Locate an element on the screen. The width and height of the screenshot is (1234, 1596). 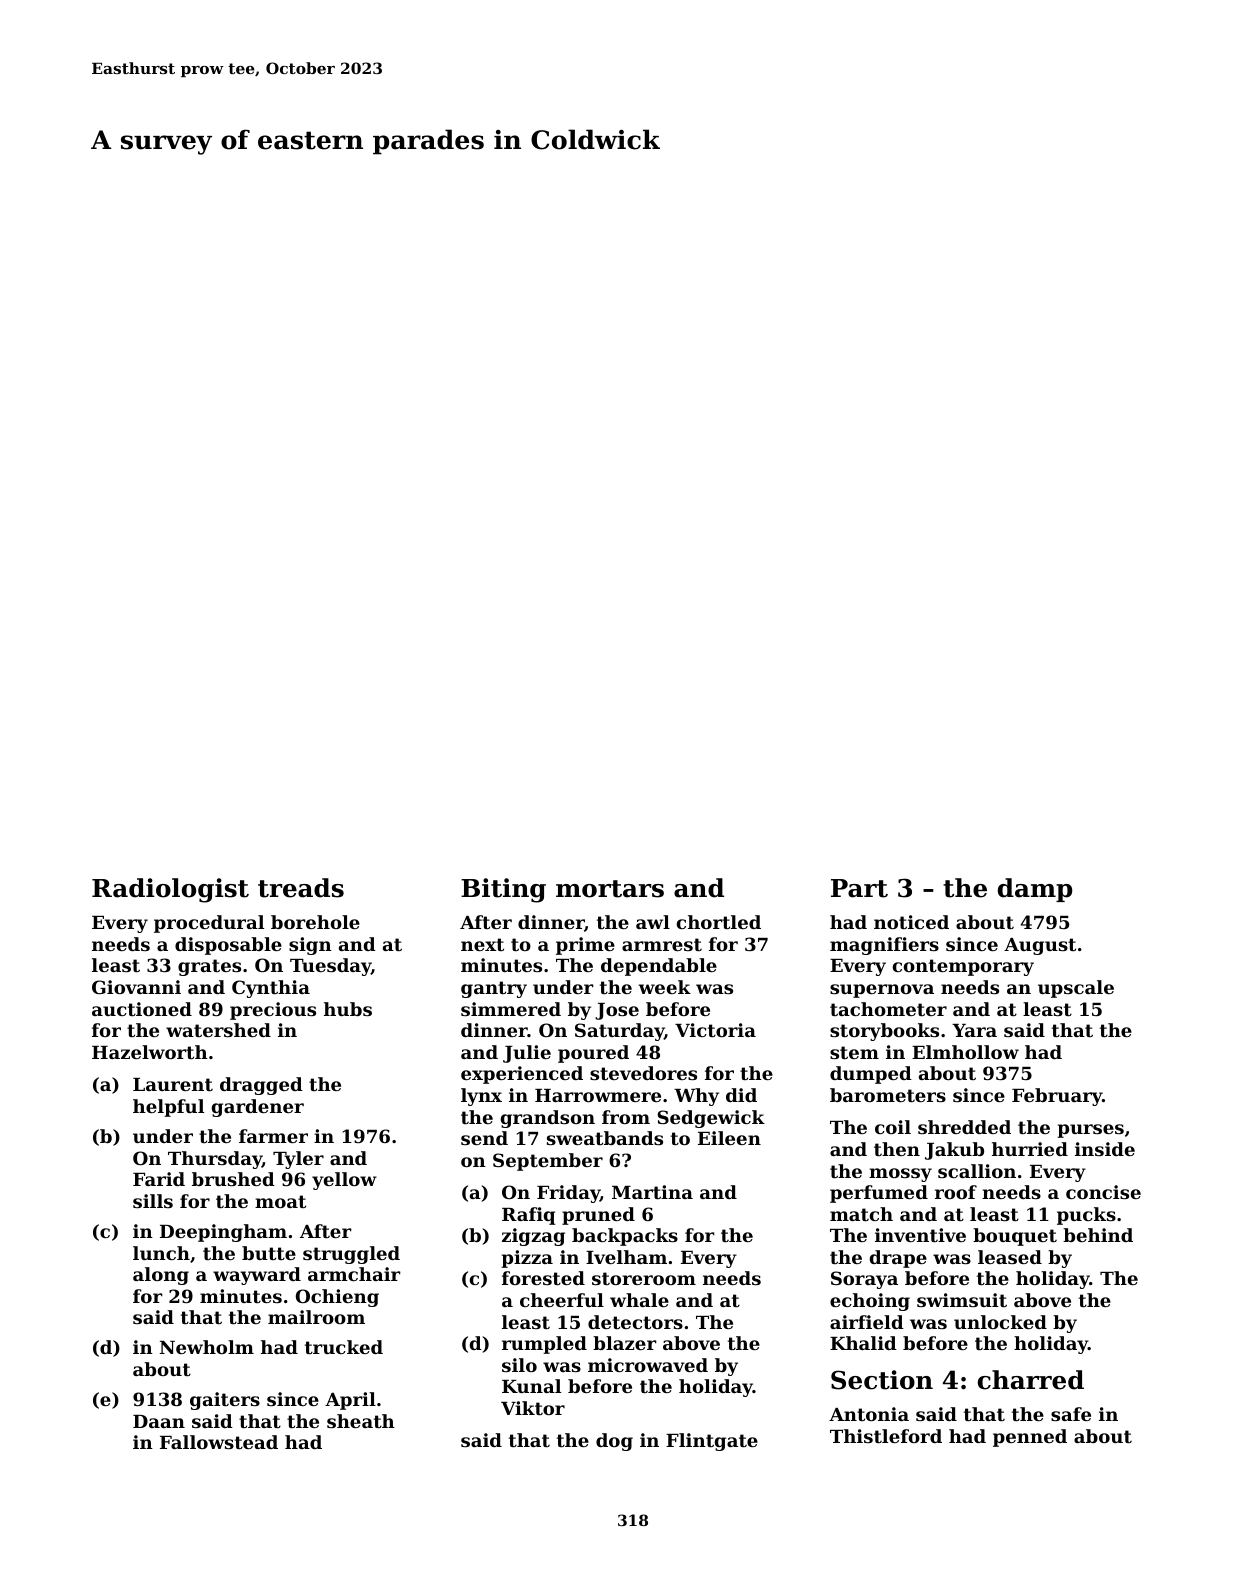
Khalid is located at coordinates (863, 1343).
